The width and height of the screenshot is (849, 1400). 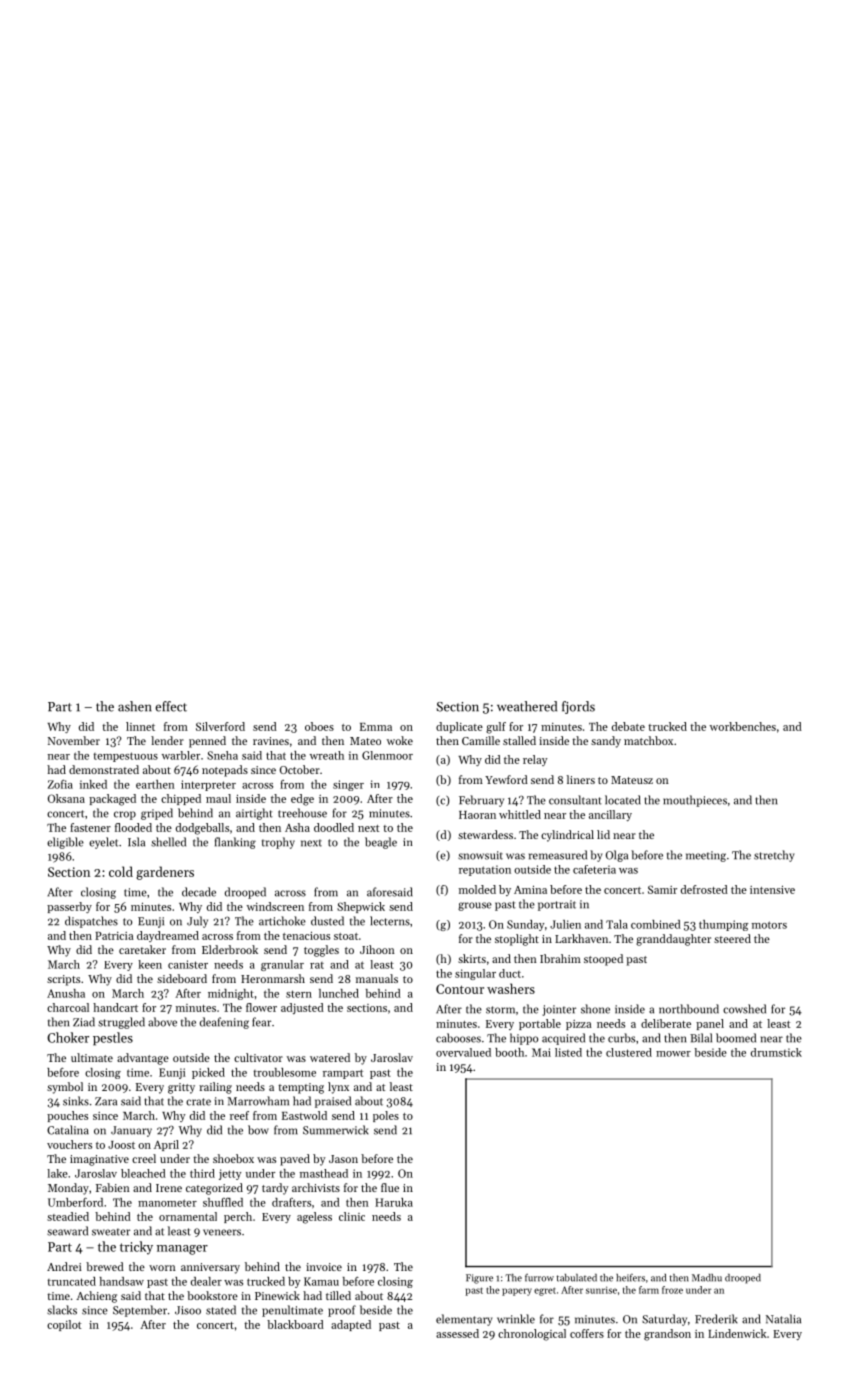 What do you see at coordinates (171, 706) in the screenshot?
I see `effect` at bounding box center [171, 706].
